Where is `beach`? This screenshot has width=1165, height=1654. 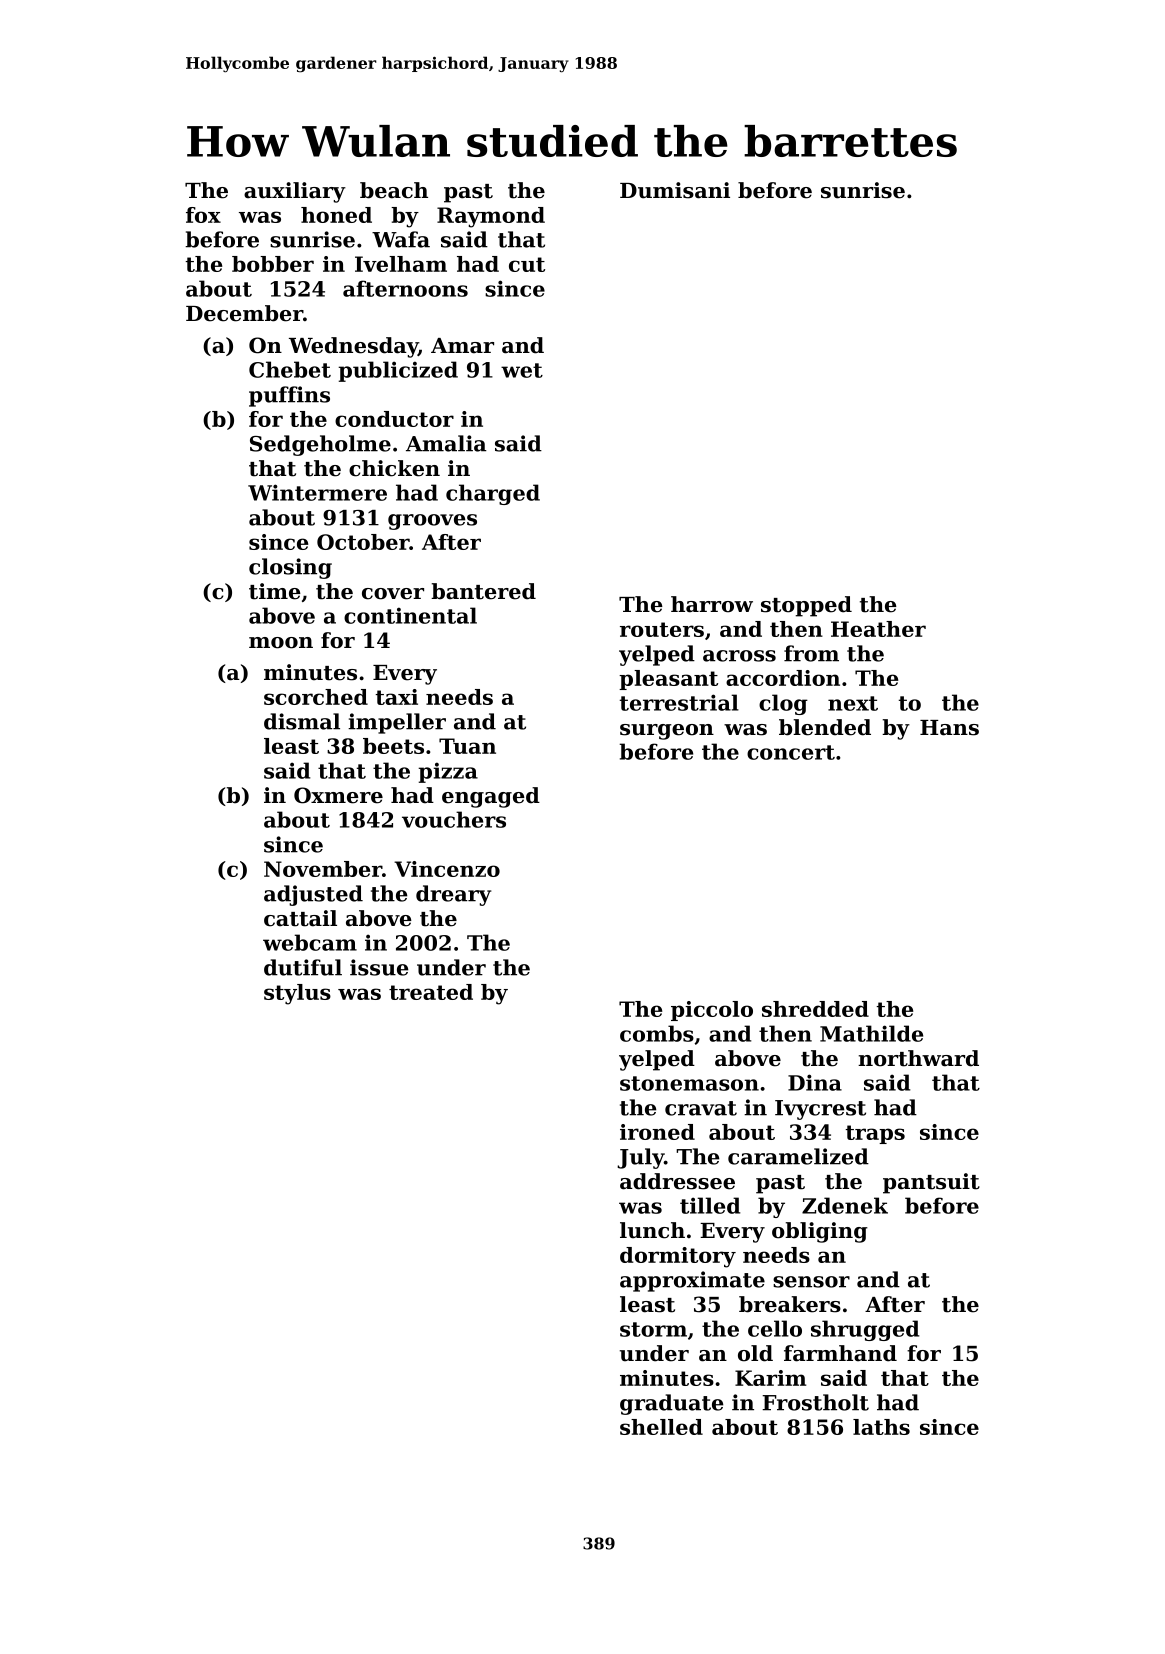 beach is located at coordinates (394, 190).
